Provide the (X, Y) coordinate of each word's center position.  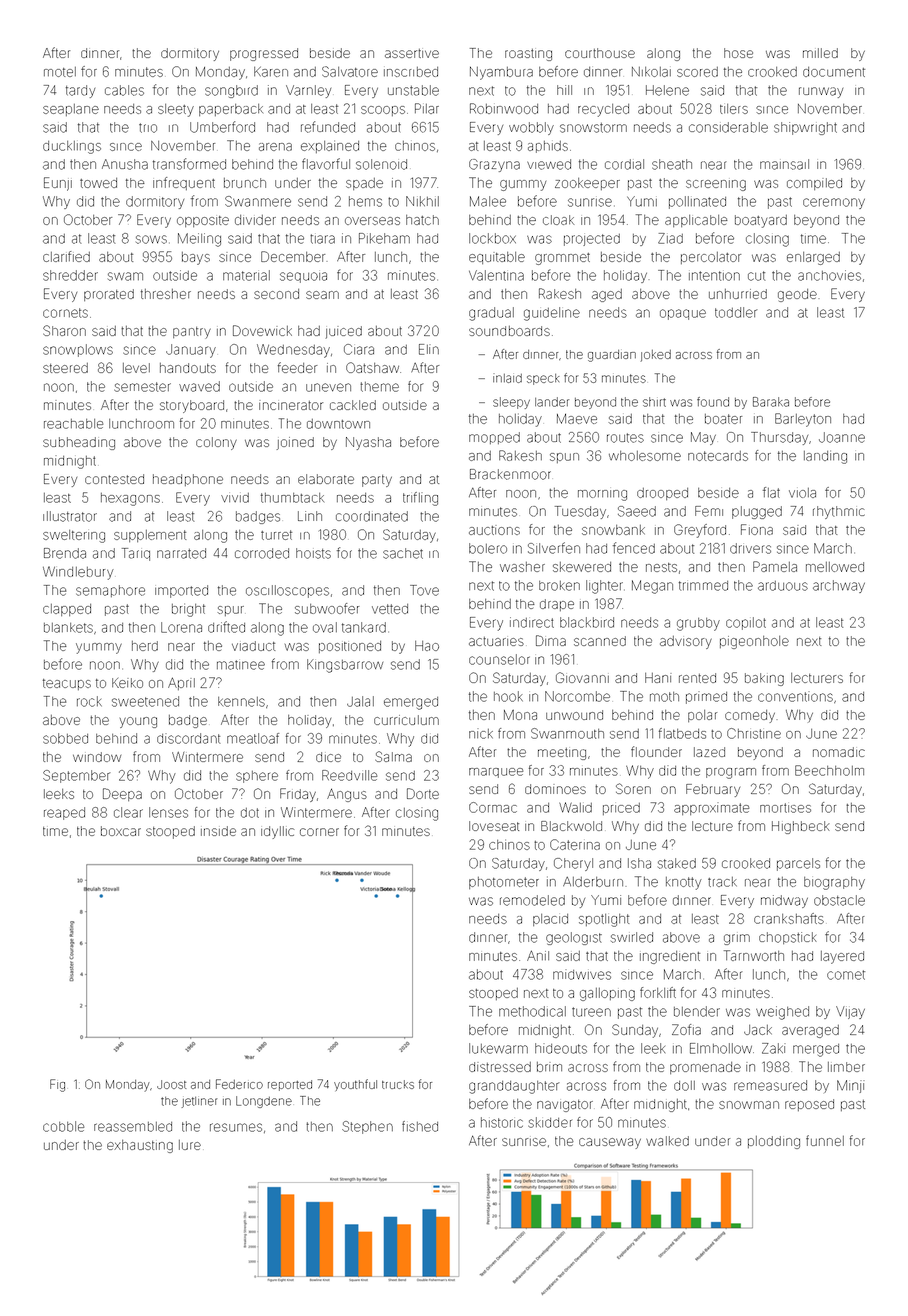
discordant (189, 738)
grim (737, 939)
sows (151, 239)
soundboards (509, 331)
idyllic (278, 832)
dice (328, 757)
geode (797, 295)
